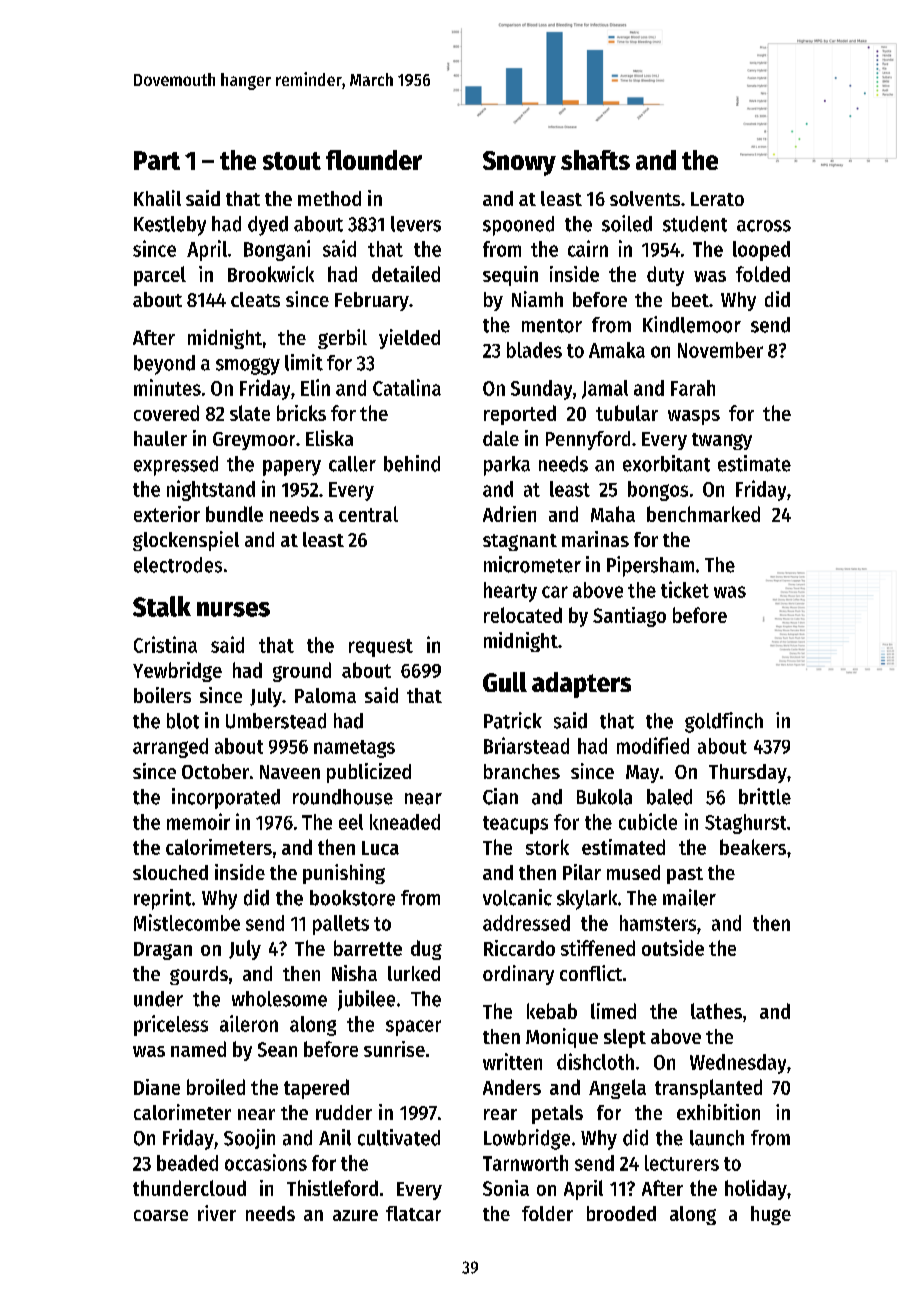 The width and height of the screenshot is (924, 1311). What do you see at coordinates (627, 413) in the screenshot?
I see `tubular` at bounding box center [627, 413].
